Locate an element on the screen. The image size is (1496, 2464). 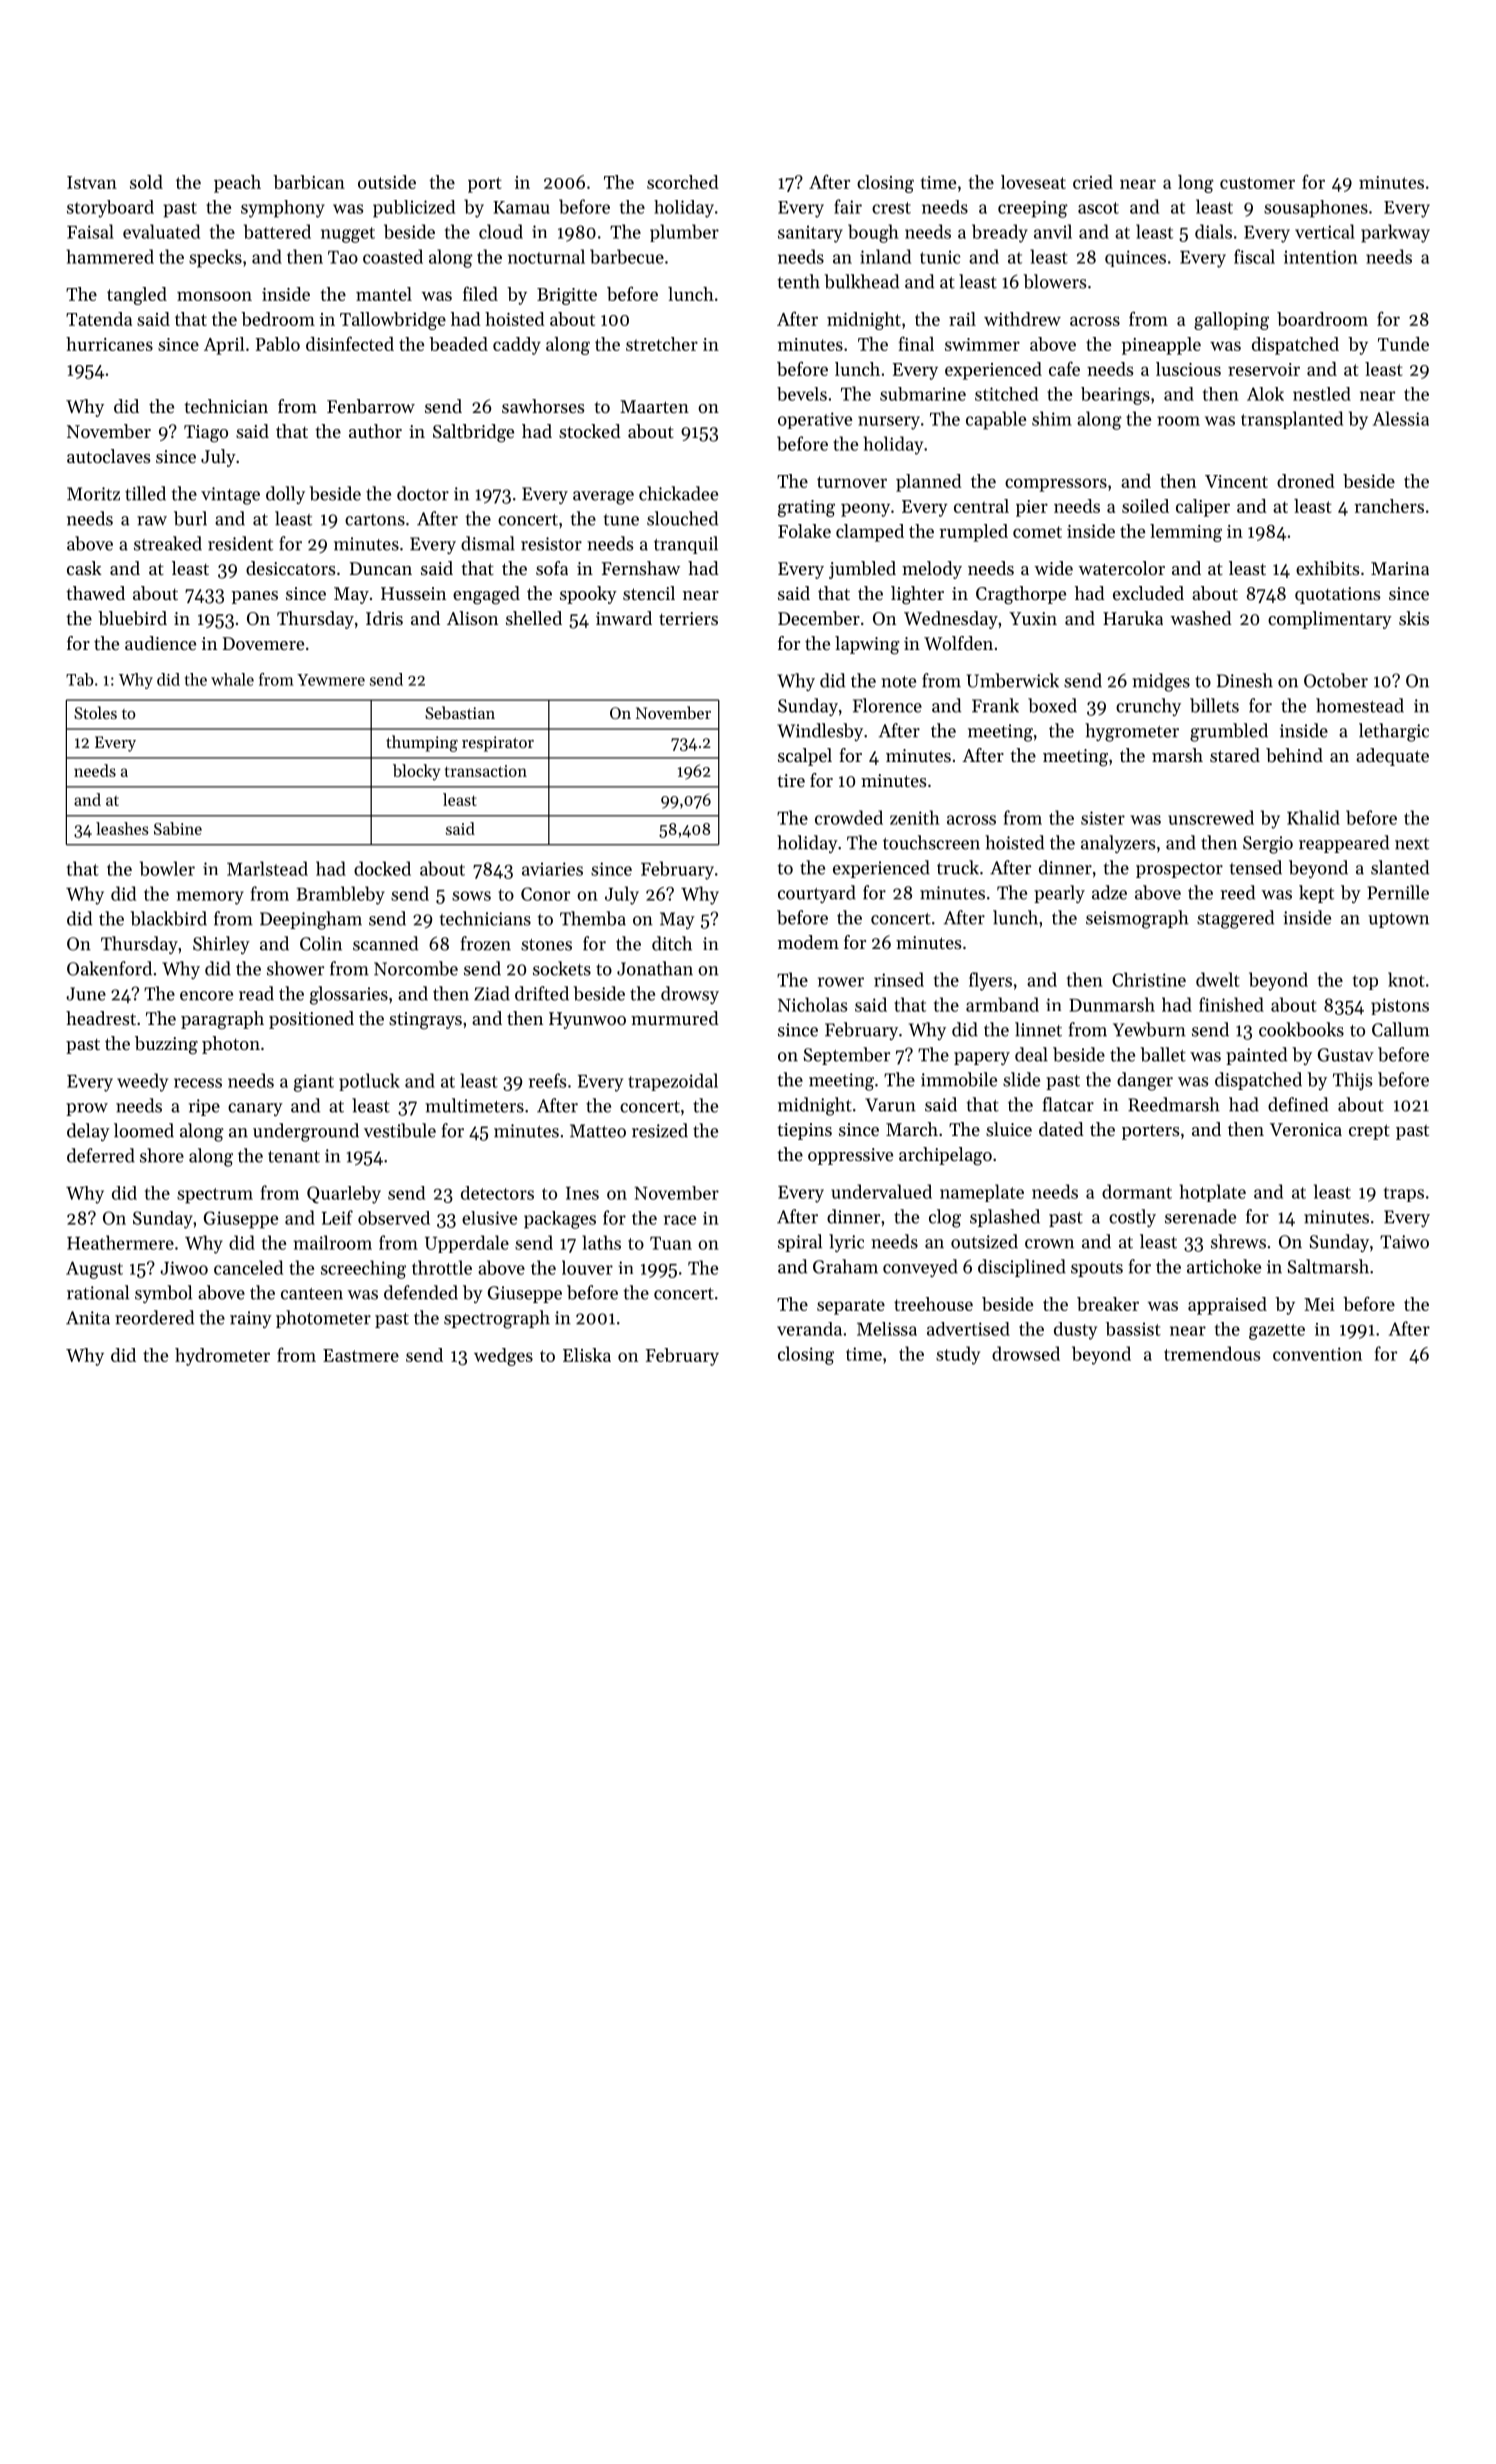
next is located at coordinates (1412, 844).
